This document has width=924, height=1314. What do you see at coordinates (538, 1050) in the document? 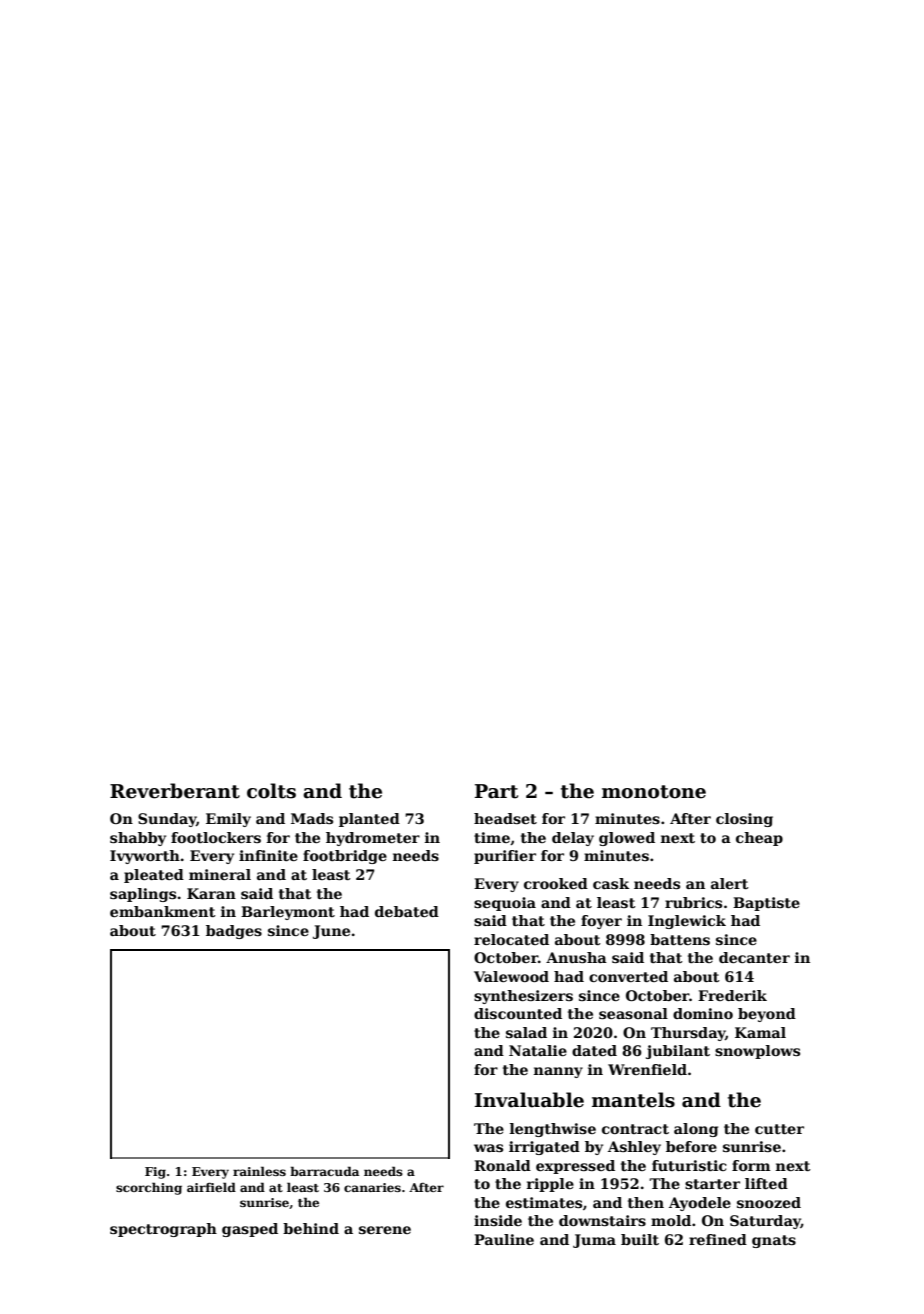
I see `Natalie` at bounding box center [538, 1050].
